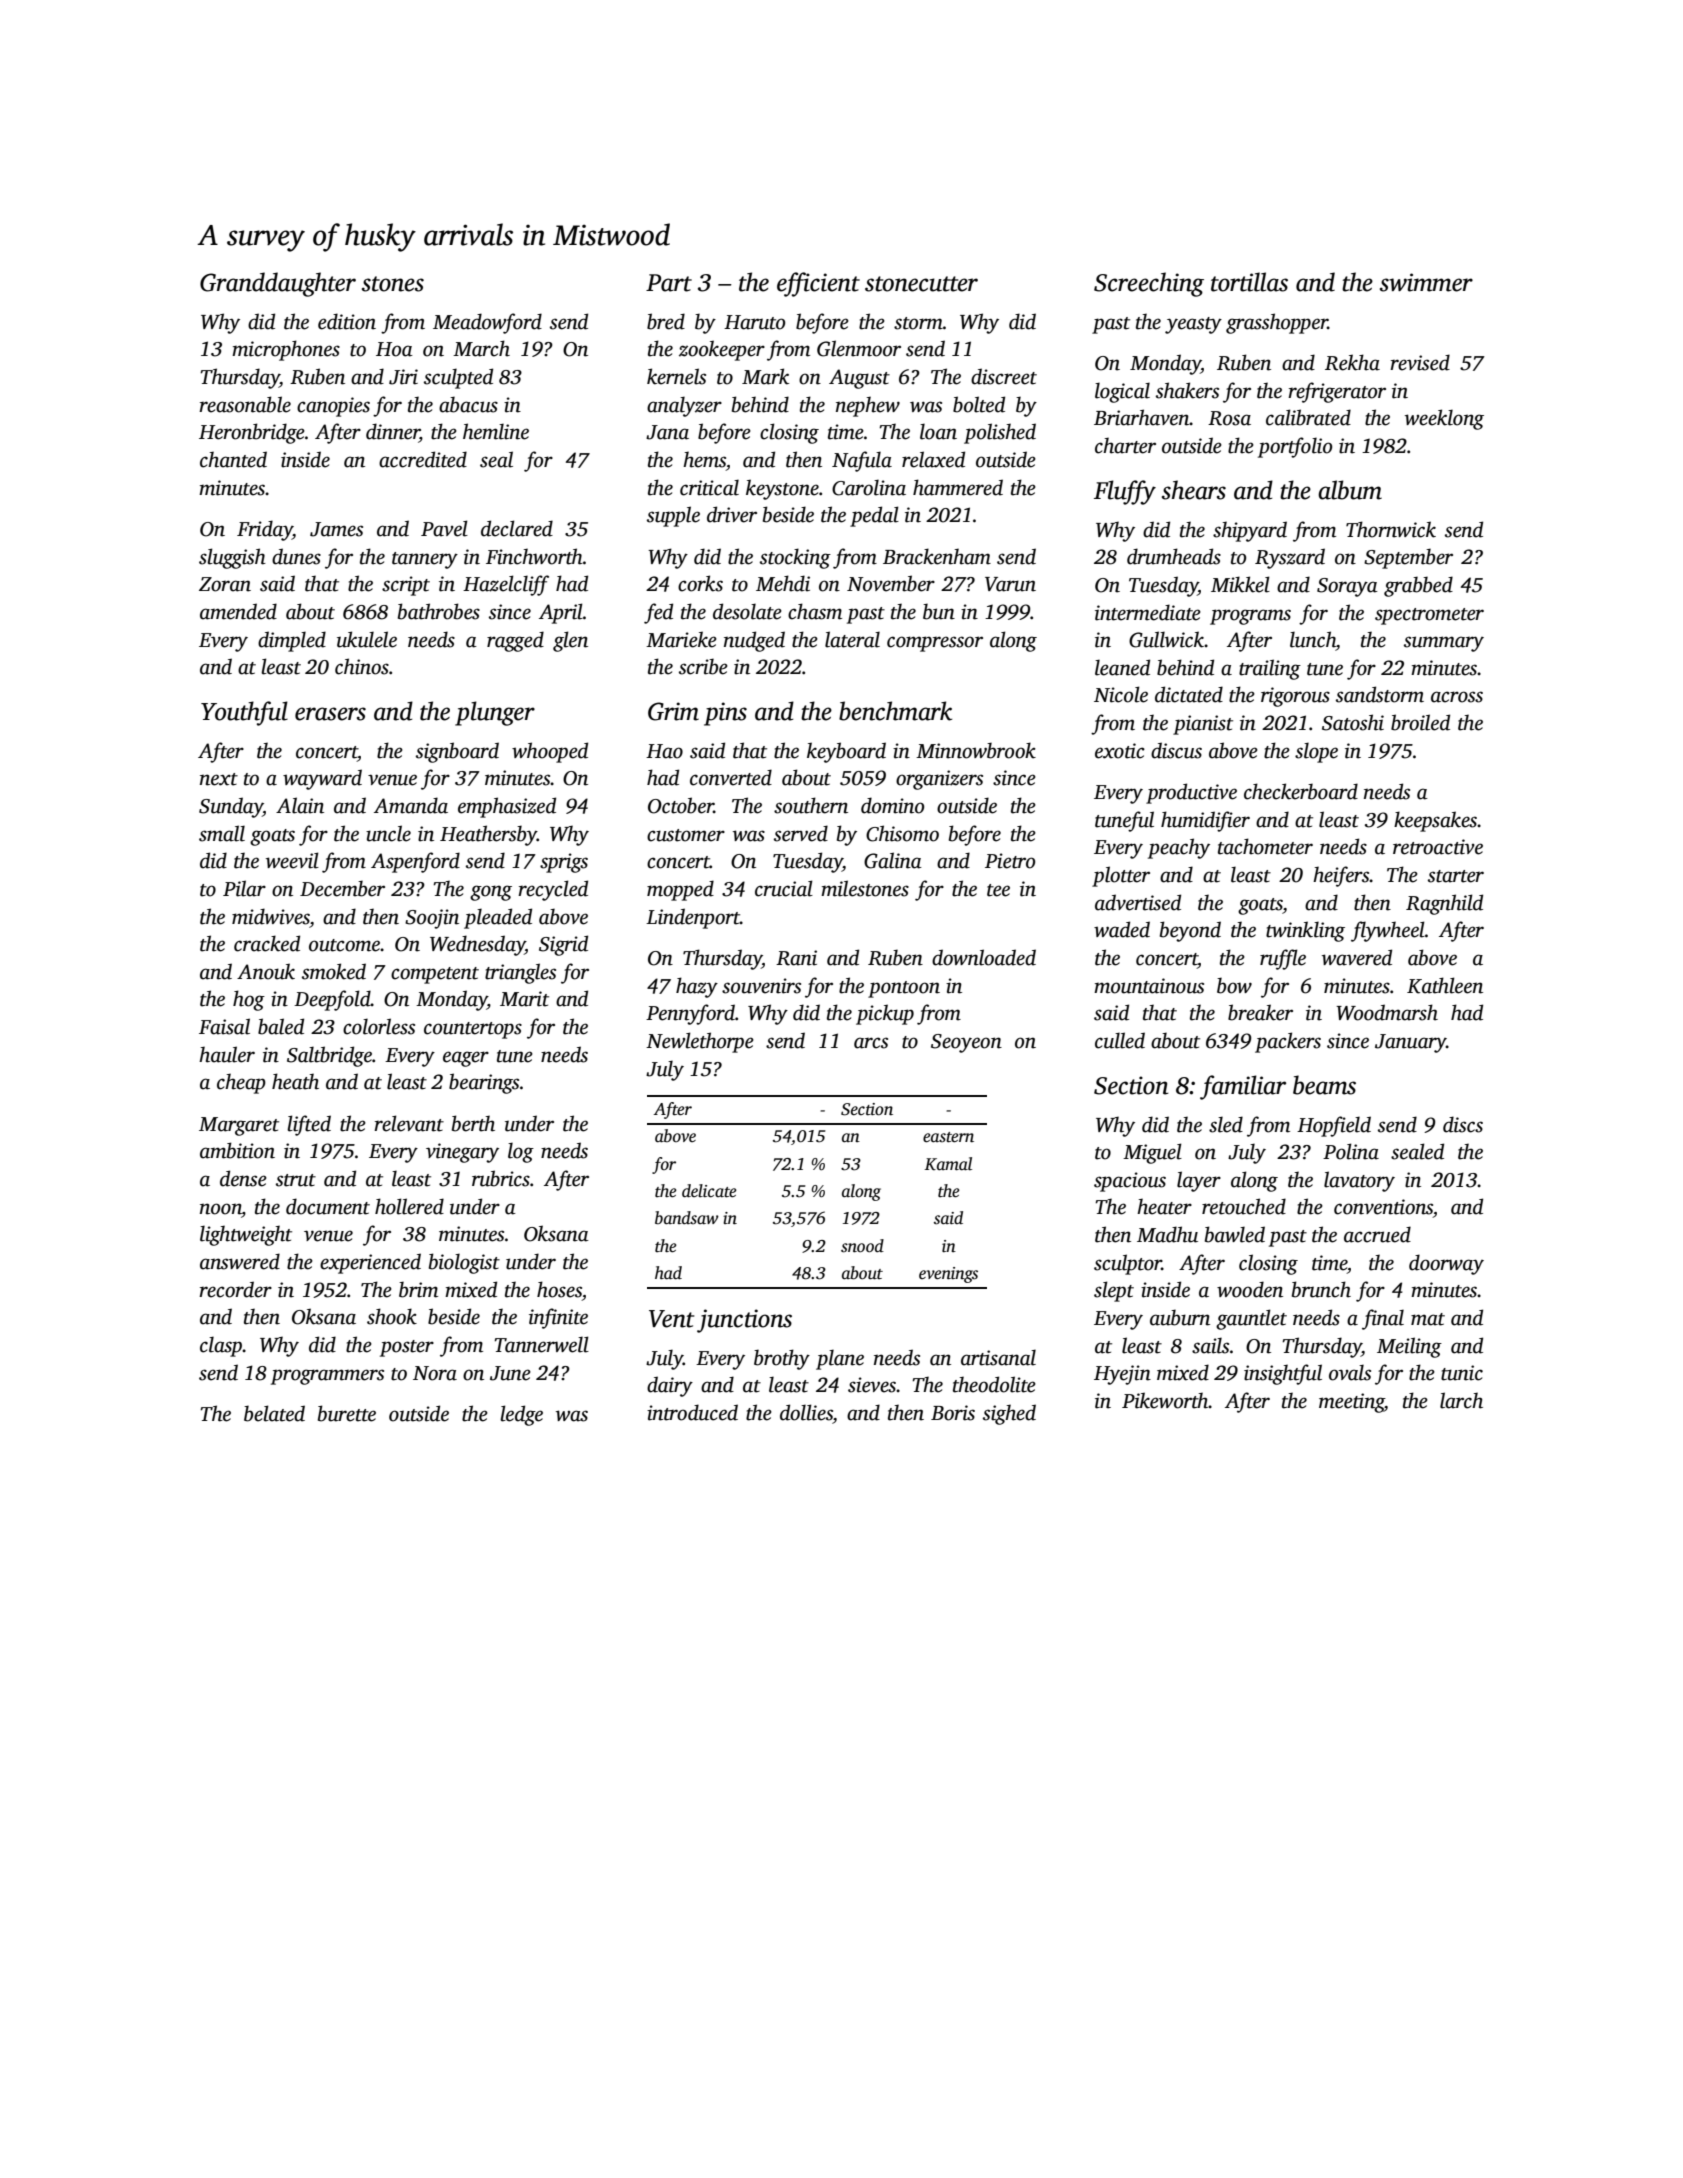  Describe the element at coordinates (564, 863) in the screenshot. I see `sprigs` at that location.
